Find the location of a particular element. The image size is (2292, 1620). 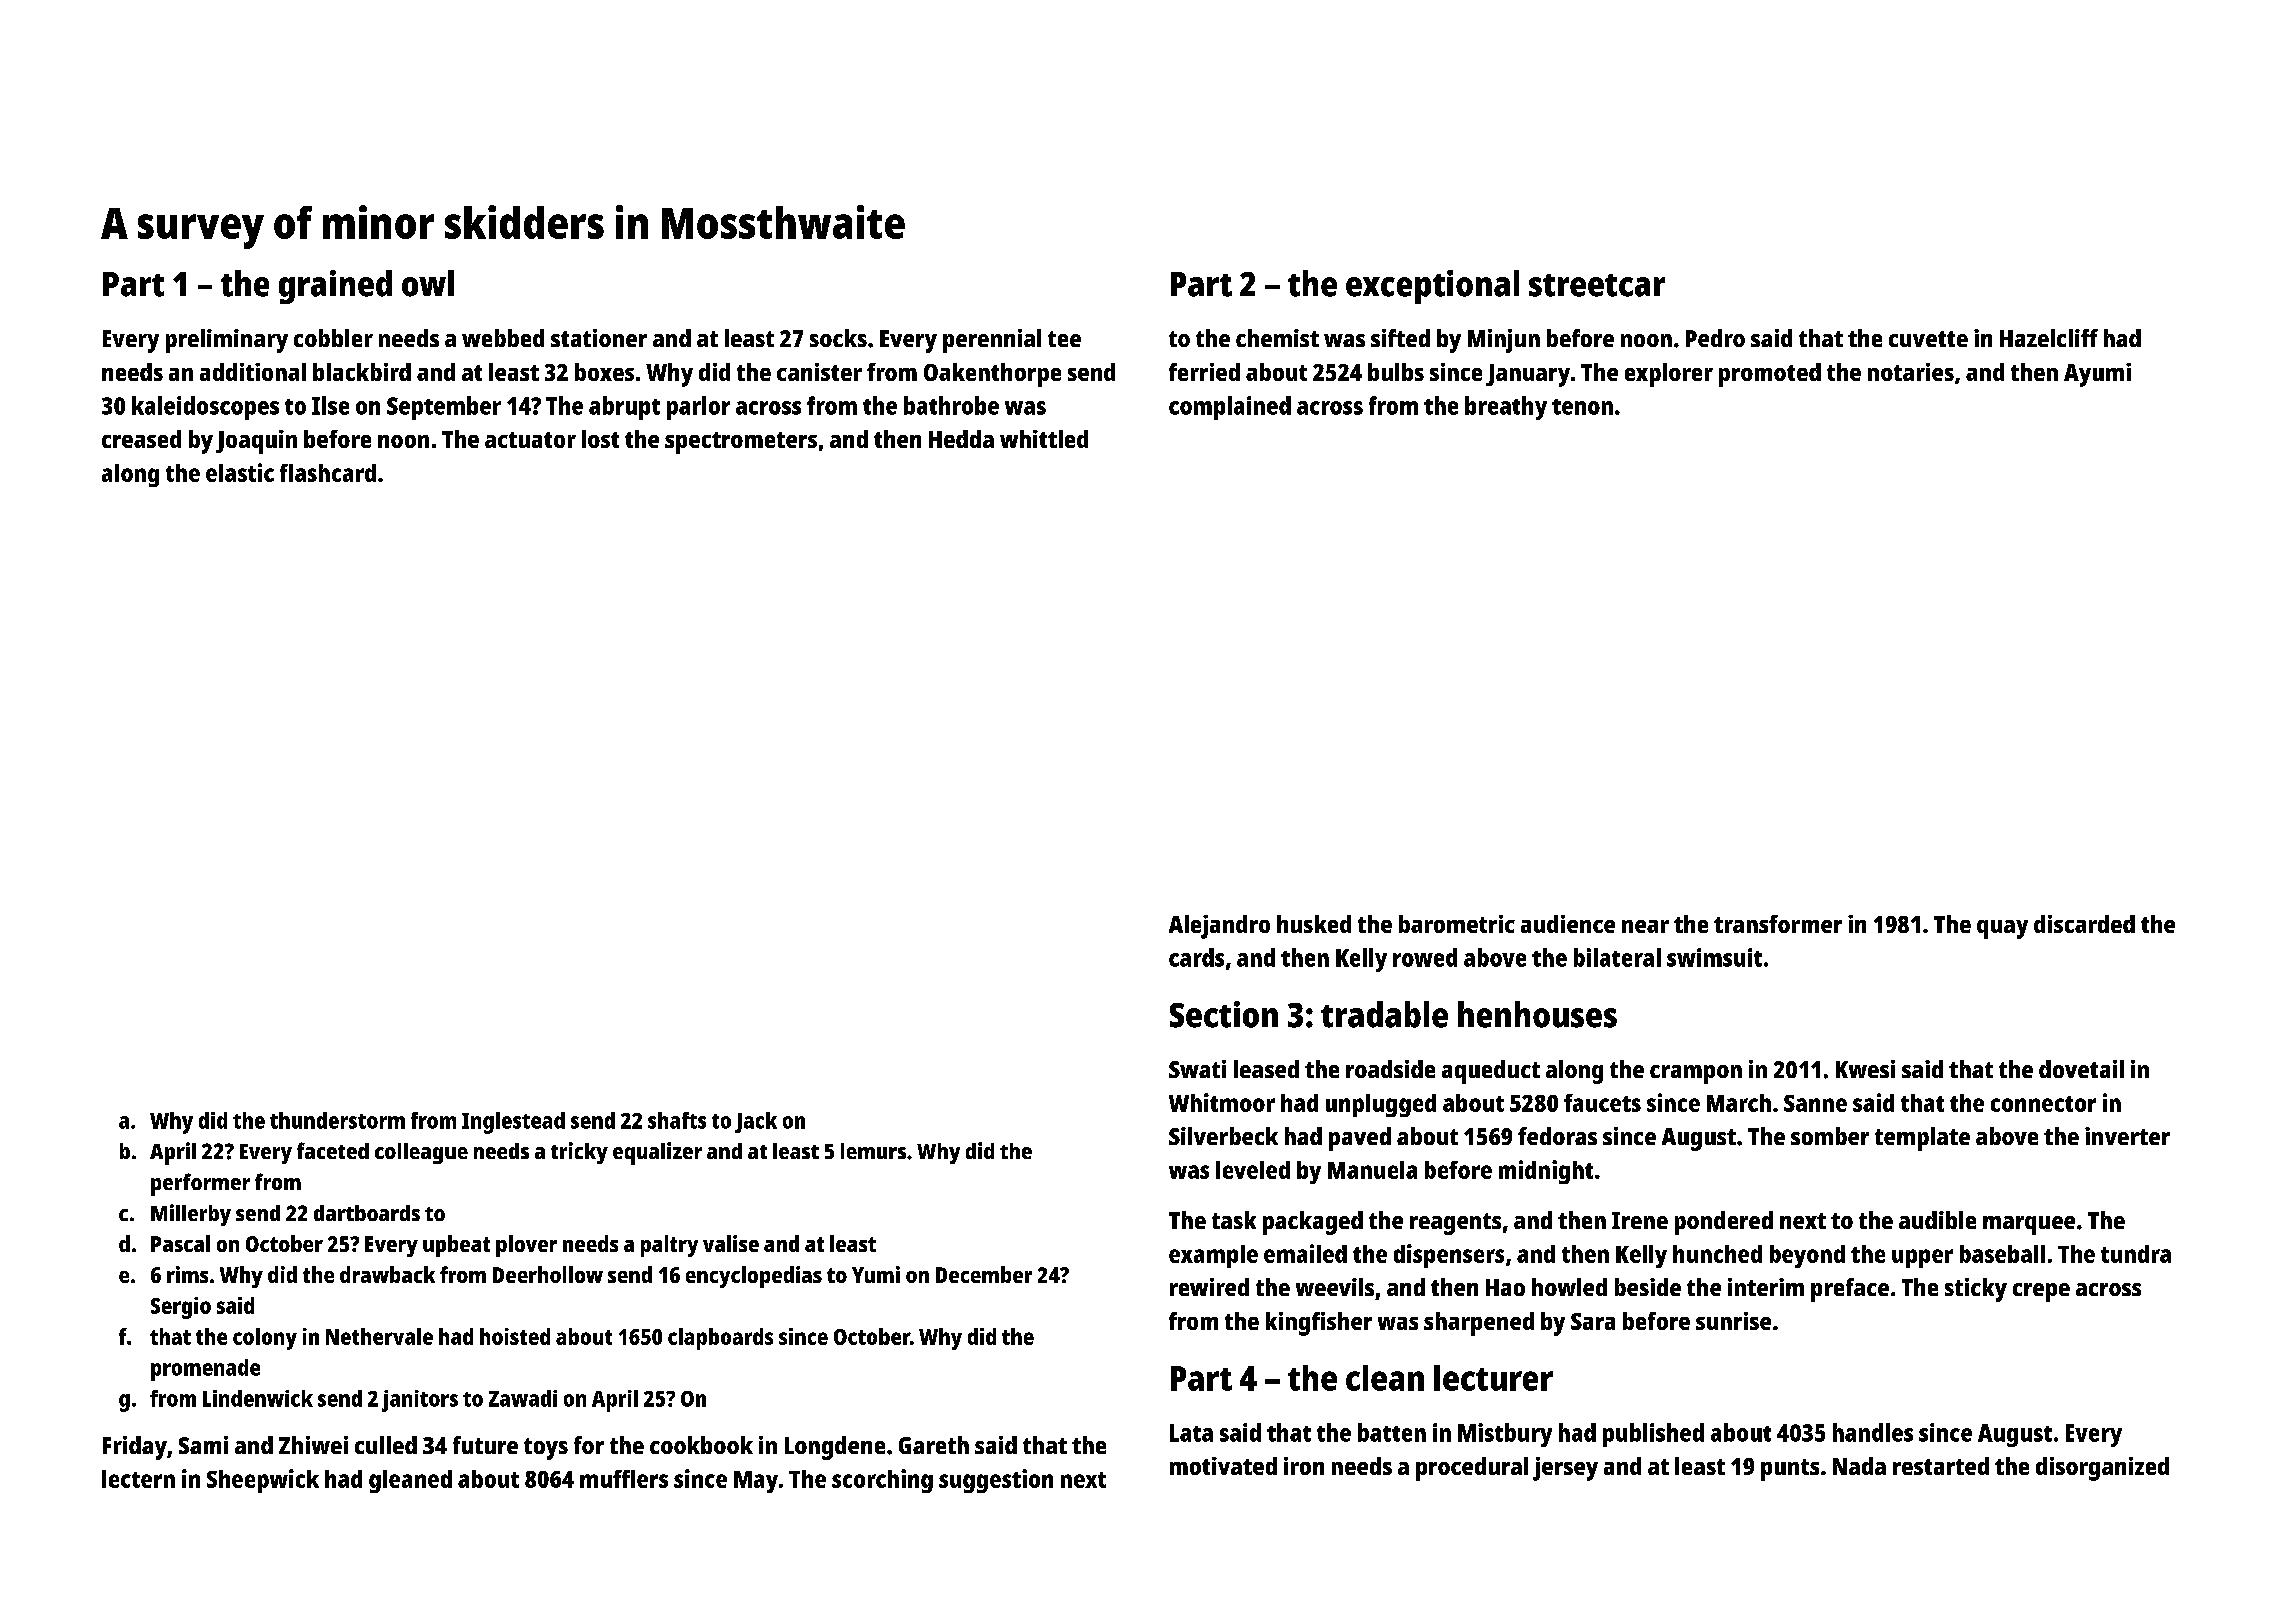

preliminary is located at coordinates (227, 341).
